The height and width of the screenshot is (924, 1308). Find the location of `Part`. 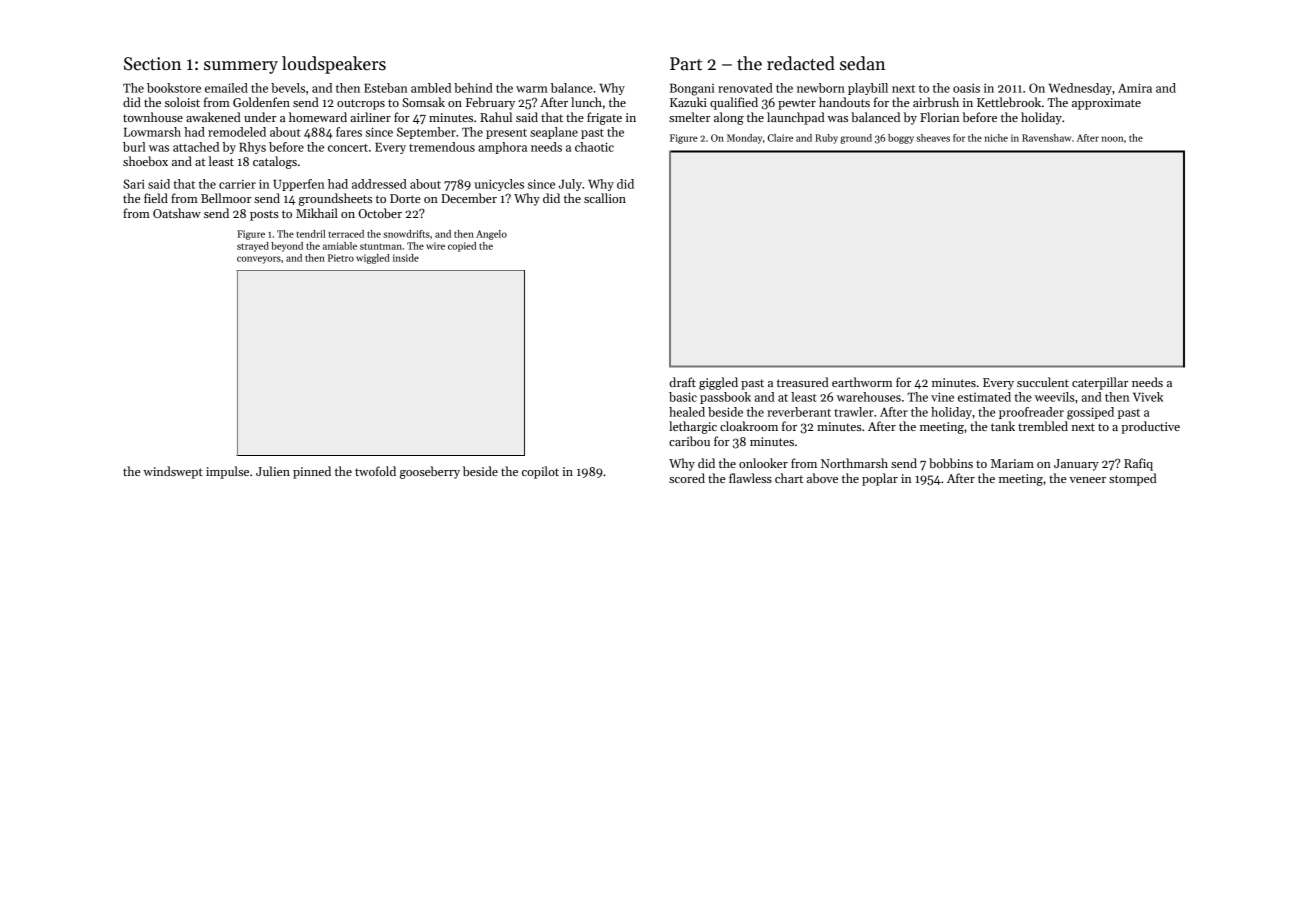

Part is located at coordinates (686, 64).
